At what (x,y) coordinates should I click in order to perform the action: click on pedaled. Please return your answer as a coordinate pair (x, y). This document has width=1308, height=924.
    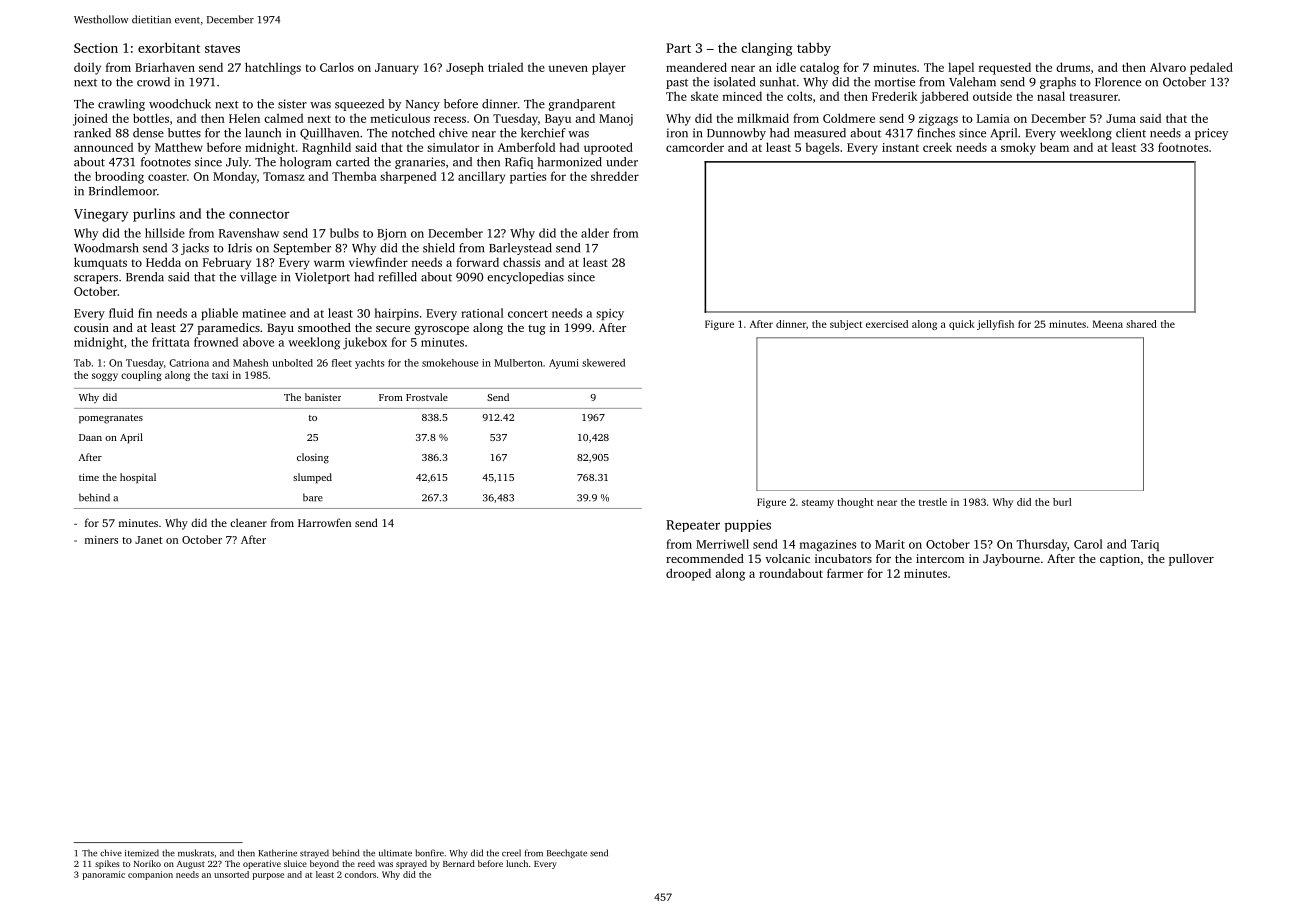
    Looking at the image, I should click on (1211, 68).
